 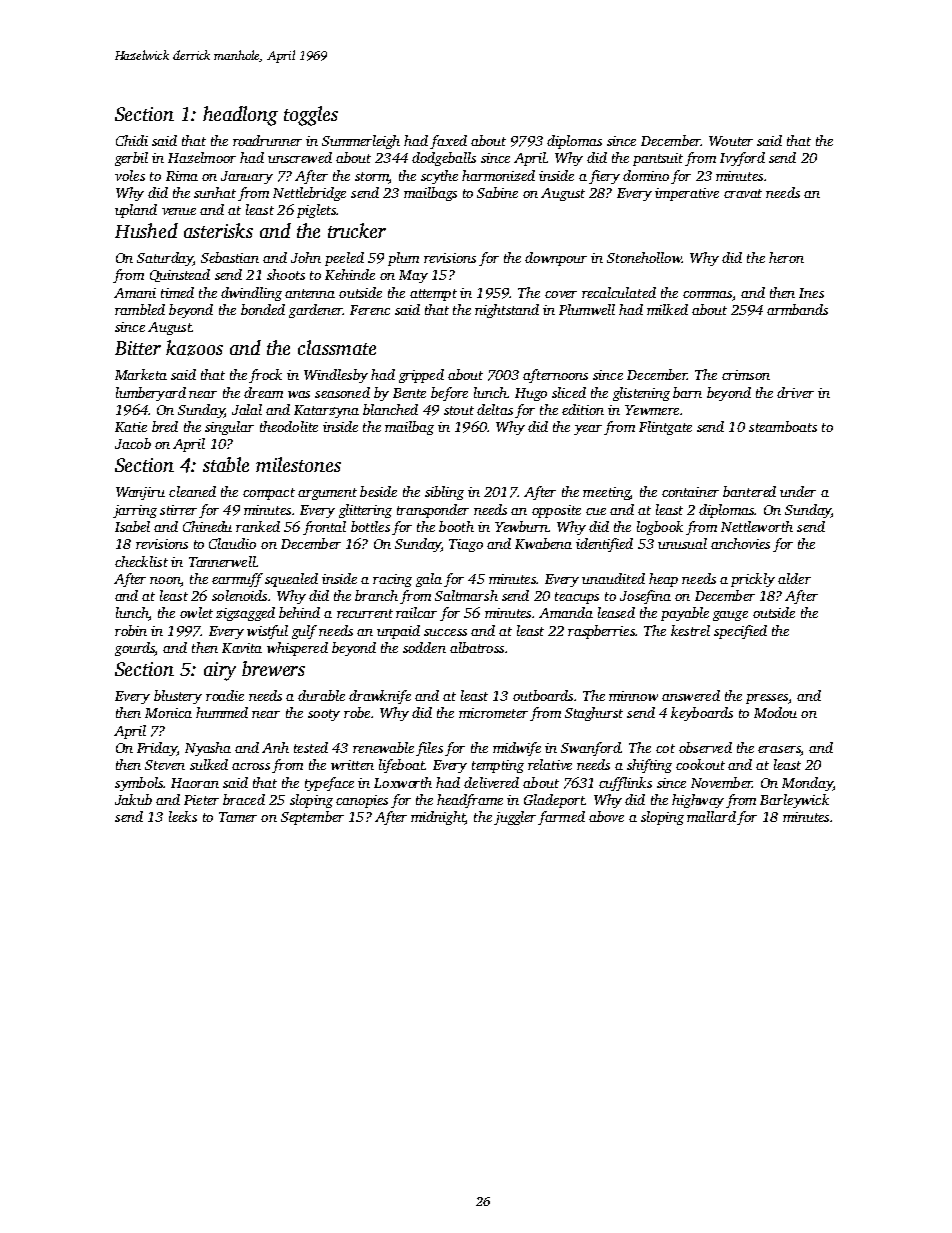 I want to click on steamboats, so click(x=783, y=426).
